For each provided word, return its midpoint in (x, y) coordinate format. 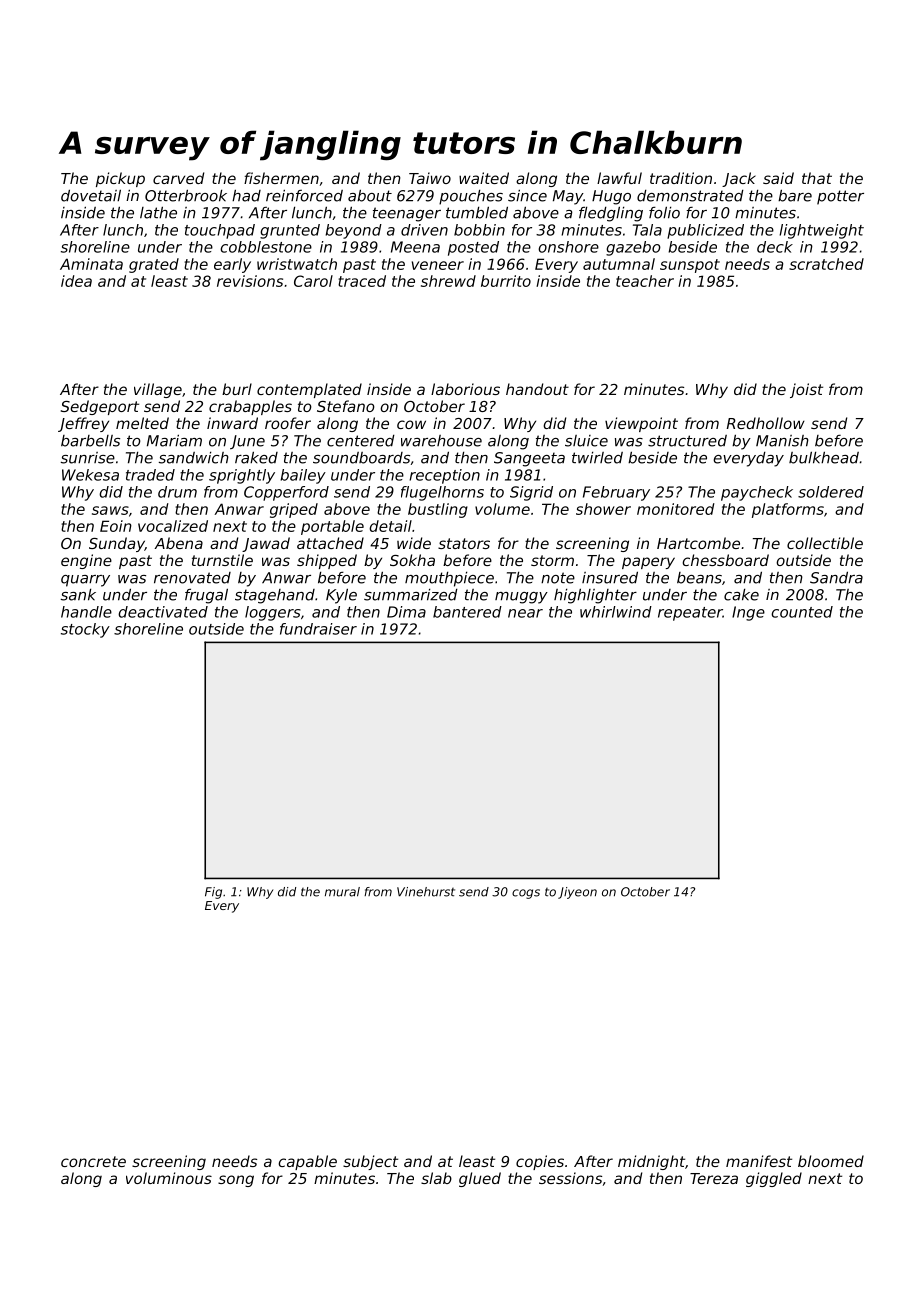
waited (484, 178)
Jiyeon (577, 893)
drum (177, 492)
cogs (526, 894)
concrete (93, 1161)
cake (741, 595)
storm (552, 560)
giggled (774, 1179)
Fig (213, 893)
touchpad (220, 231)
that (817, 178)
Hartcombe (698, 543)
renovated (192, 578)
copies (540, 1162)
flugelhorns (442, 493)
